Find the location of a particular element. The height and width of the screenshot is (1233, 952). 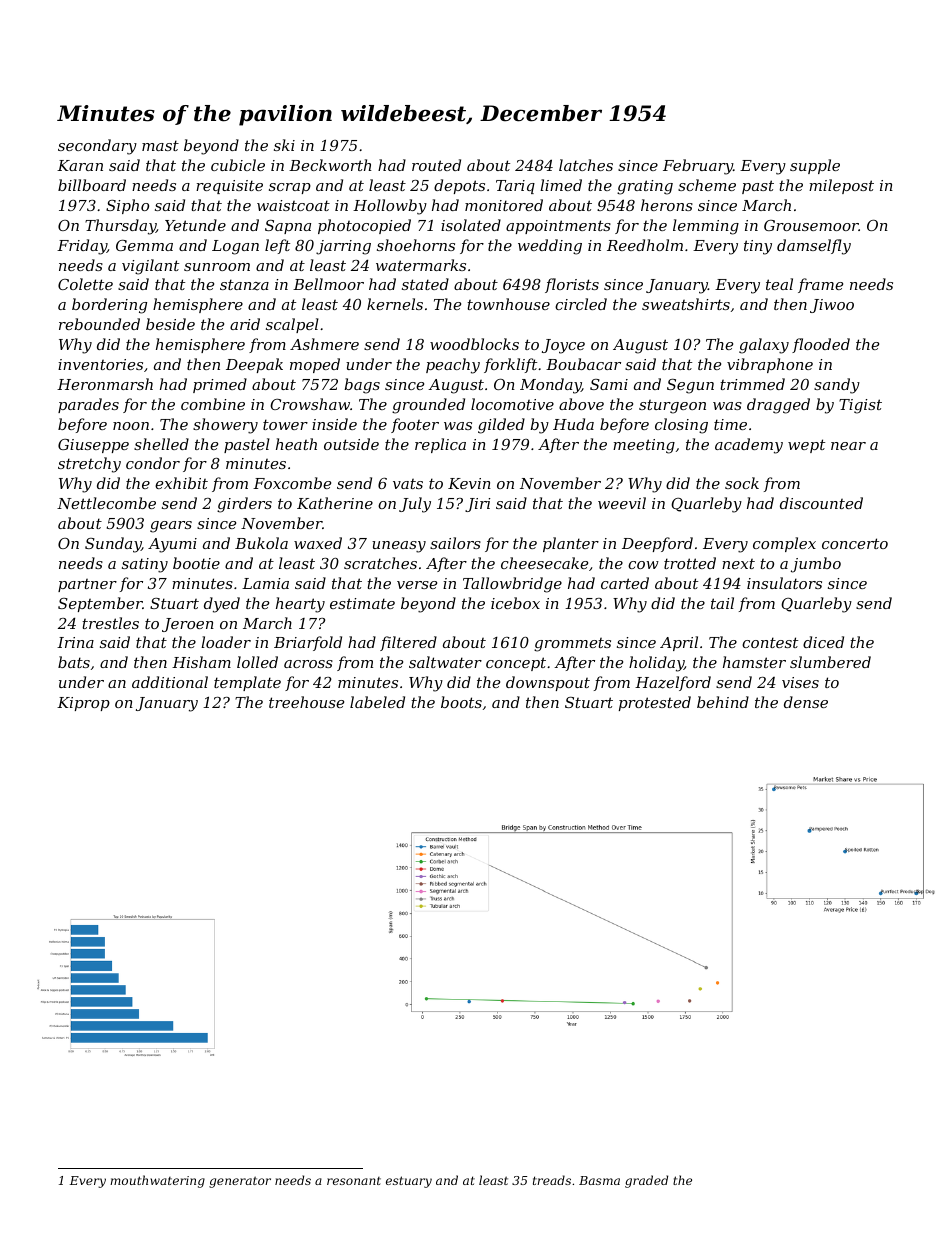

routed is located at coordinates (436, 165).
